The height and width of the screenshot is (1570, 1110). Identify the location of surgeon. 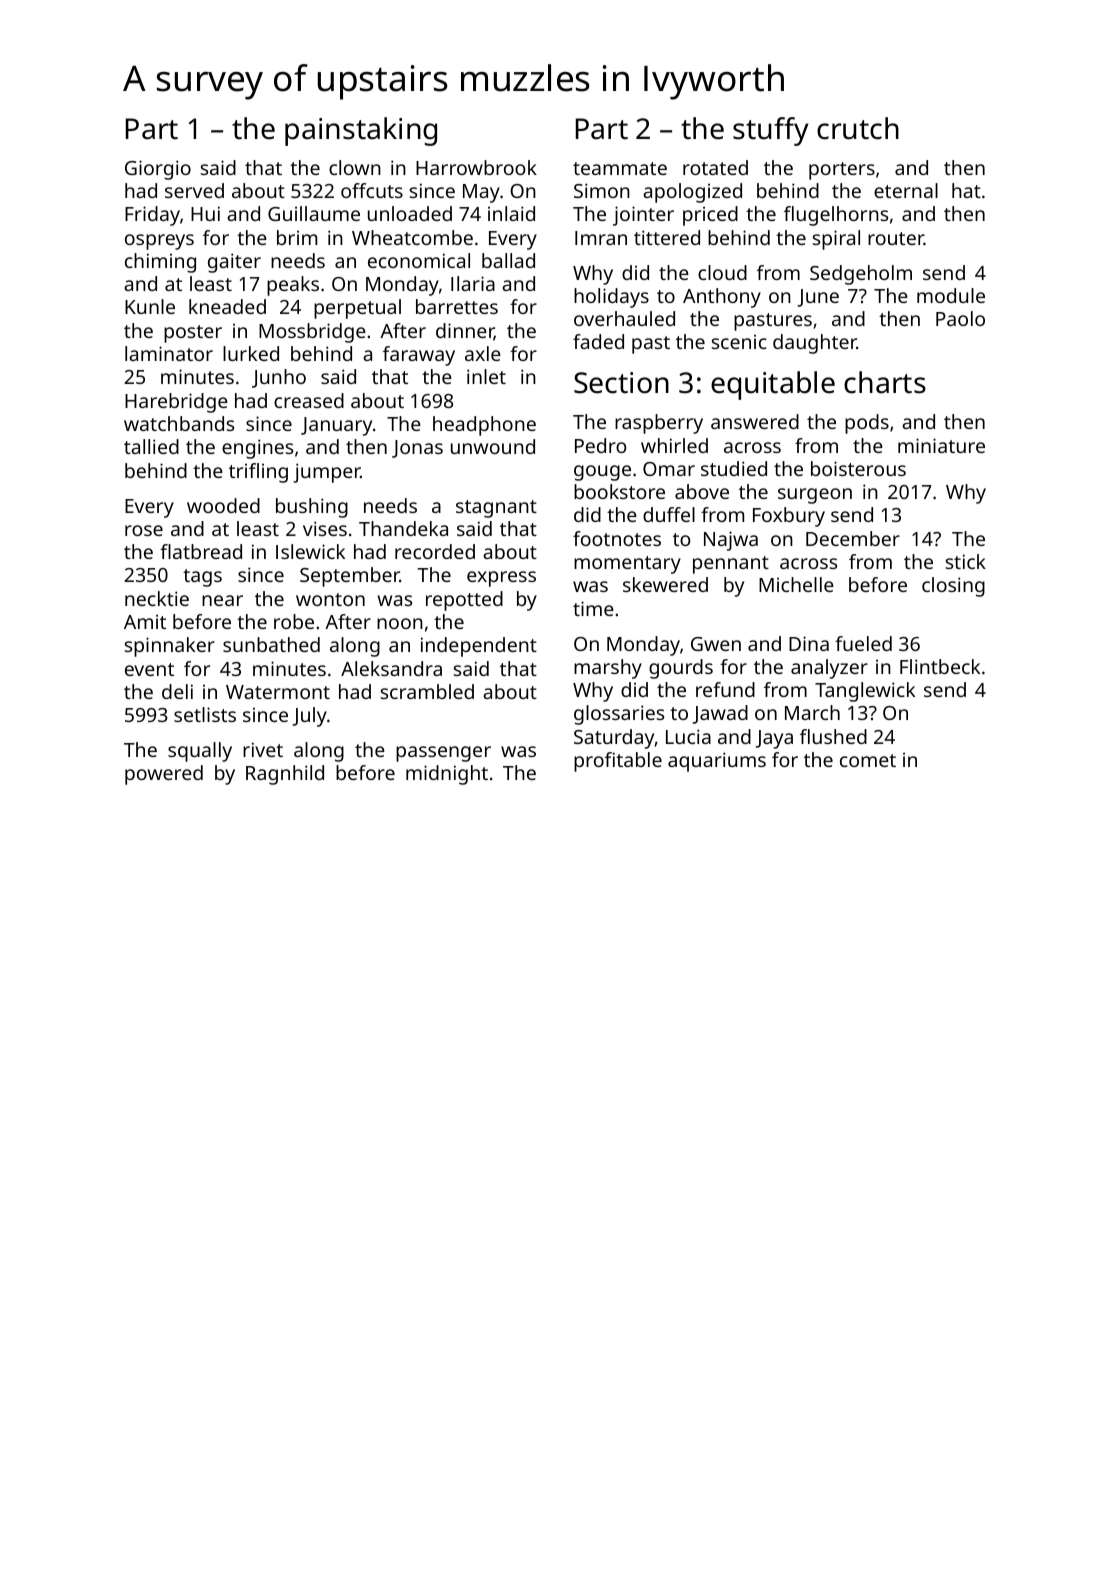
(815, 496).
